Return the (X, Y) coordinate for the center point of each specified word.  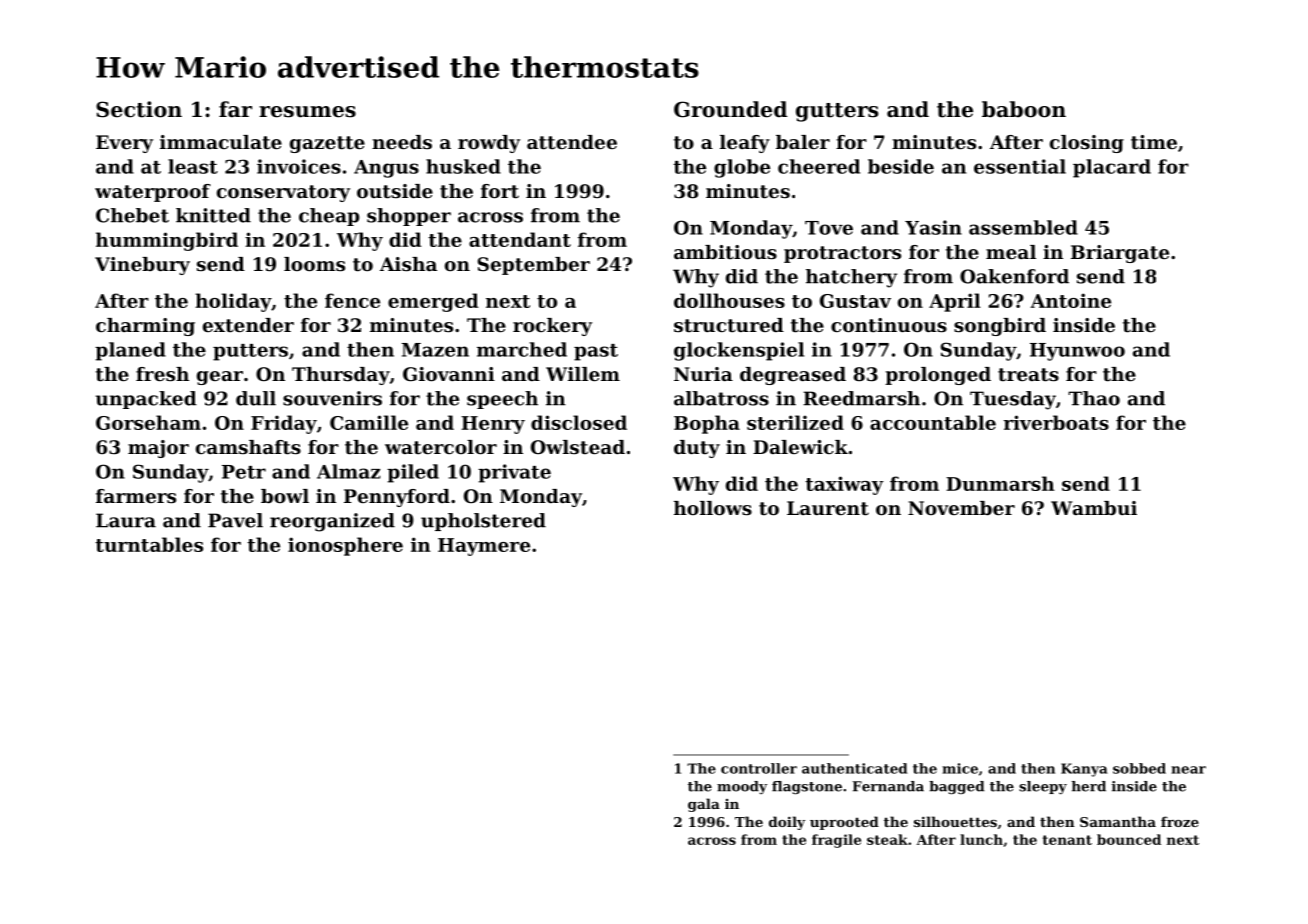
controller (759, 768)
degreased (793, 376)
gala (704, 805)
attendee (572, 142)
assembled (1023, 227)
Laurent (828, 508)
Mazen (435, 350)
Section (139, 109)
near (1188, 770)
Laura (126, 520)
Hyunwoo (1077, 352)
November (961, 508)
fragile (836, 841)
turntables (149, 544)
